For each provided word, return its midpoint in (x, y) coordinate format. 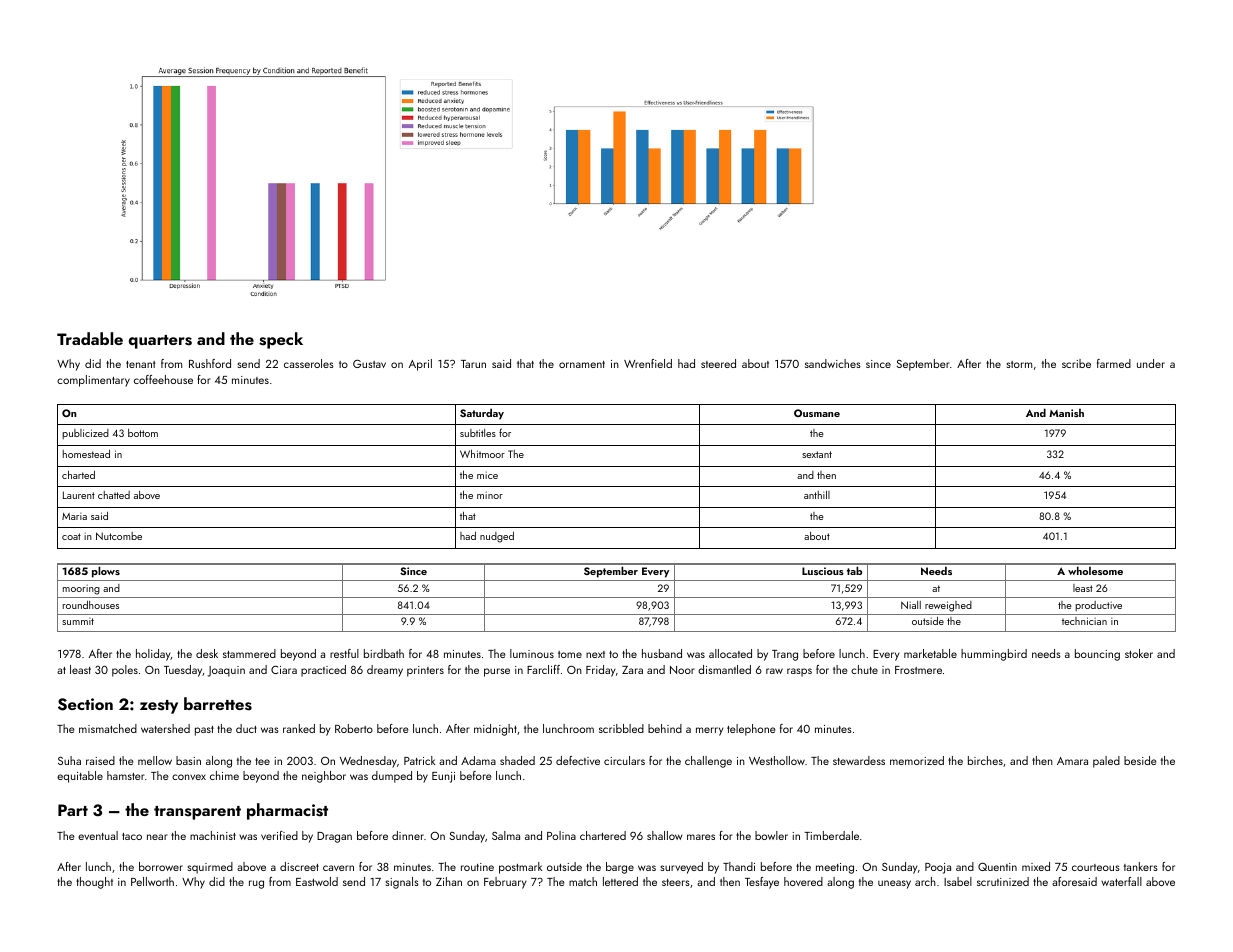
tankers (1141, 866)
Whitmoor (482, 454)
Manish (1066, 413)
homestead (86, 454)
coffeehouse (163, 379)
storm (1019, 364)
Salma (506, 835)
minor (490, 495)
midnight (495, 730)
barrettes (218, 704)
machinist (213, 835)
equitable (80, 777)
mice (487, 475)
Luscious (823, 571)
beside (1140, 760)
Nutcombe (119, 536)
